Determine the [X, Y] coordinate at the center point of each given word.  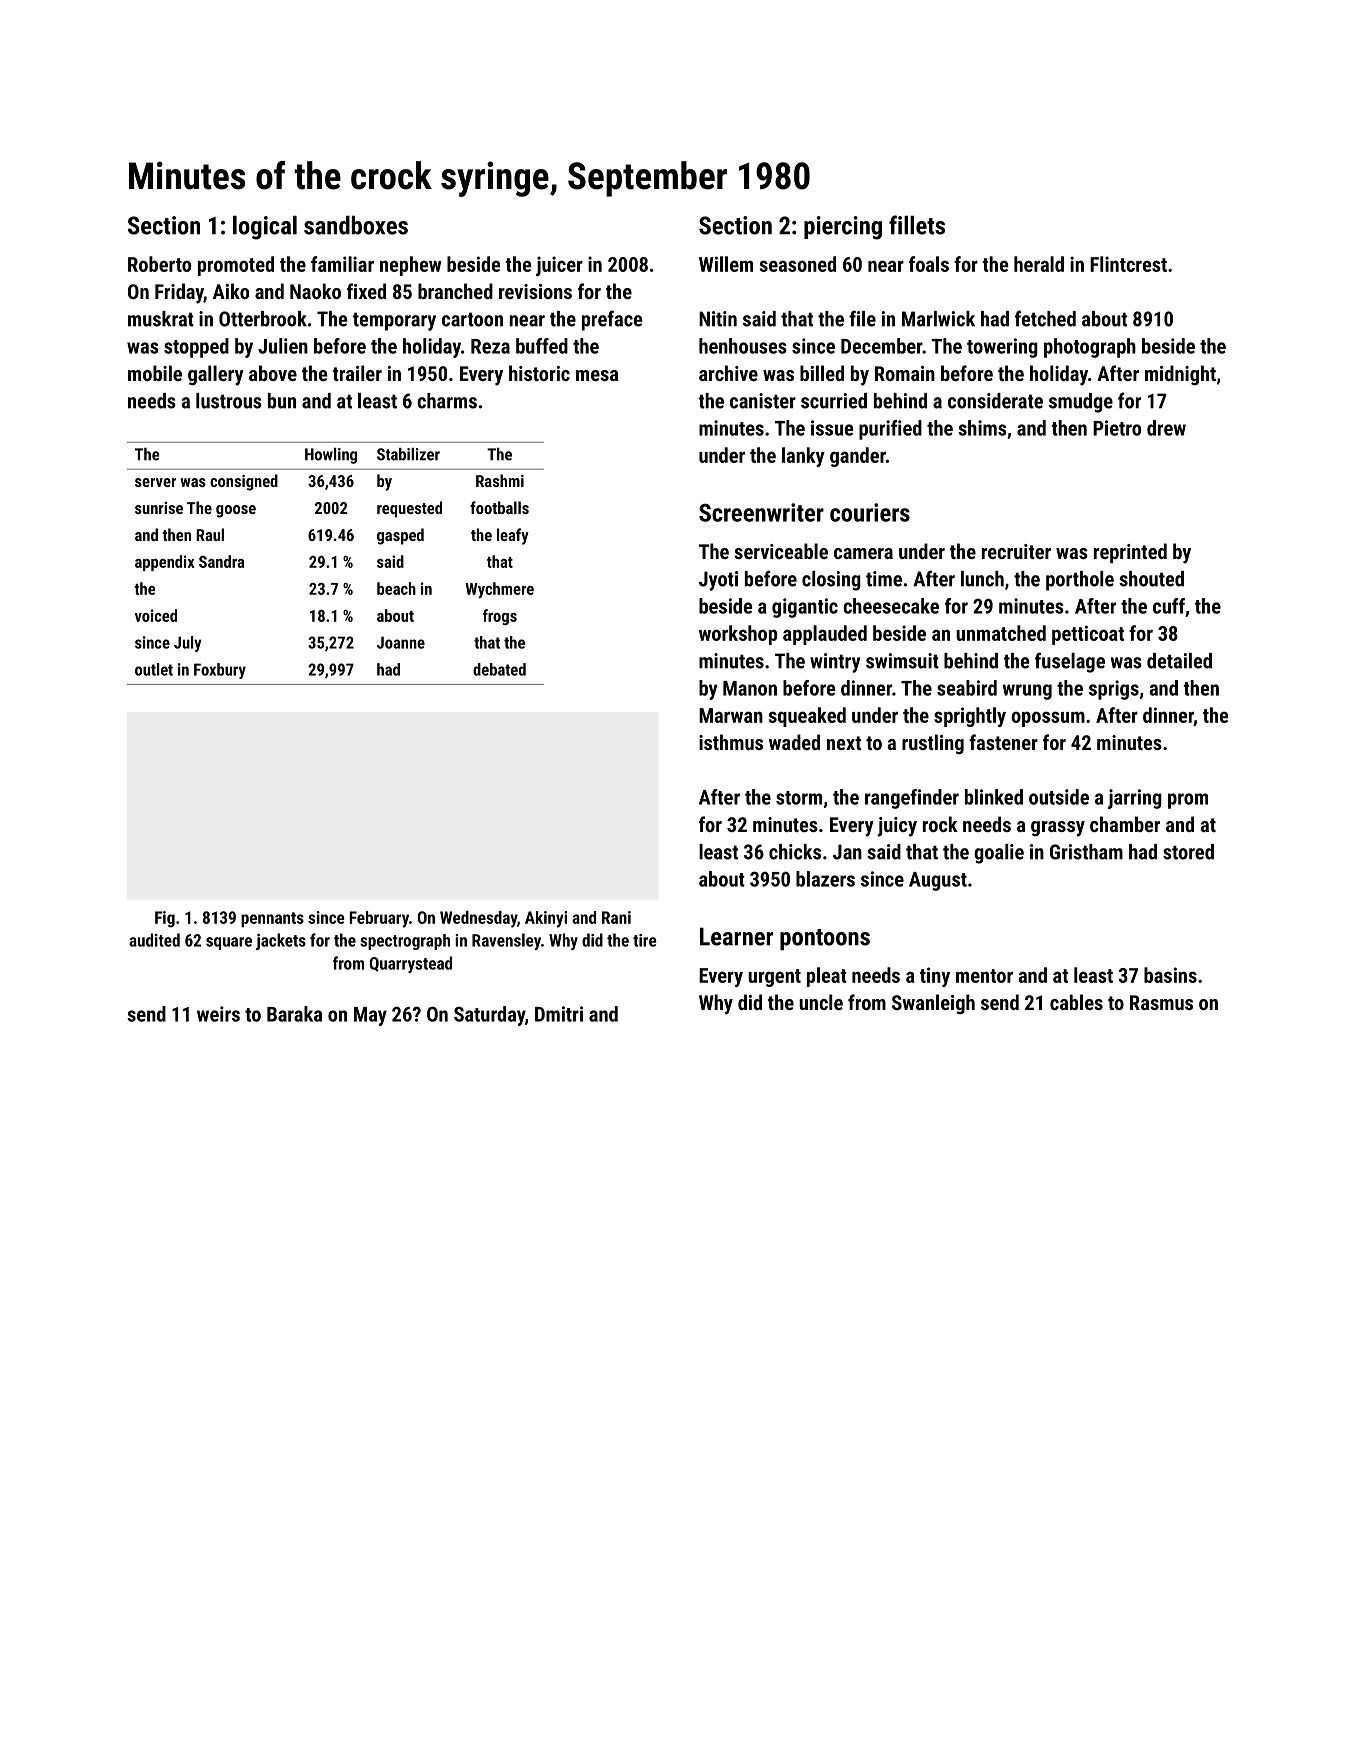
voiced [156, 615]
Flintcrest [1128, 264]
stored [1188, 852]
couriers [870, 512]
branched [455, 291]
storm [799, 798]
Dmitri [559, 1014]
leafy [513, 536]
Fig [165, 919]
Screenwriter [761, 512]
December [881, 346]
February [379, 919]
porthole [1080, 581]
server [155, 482]
